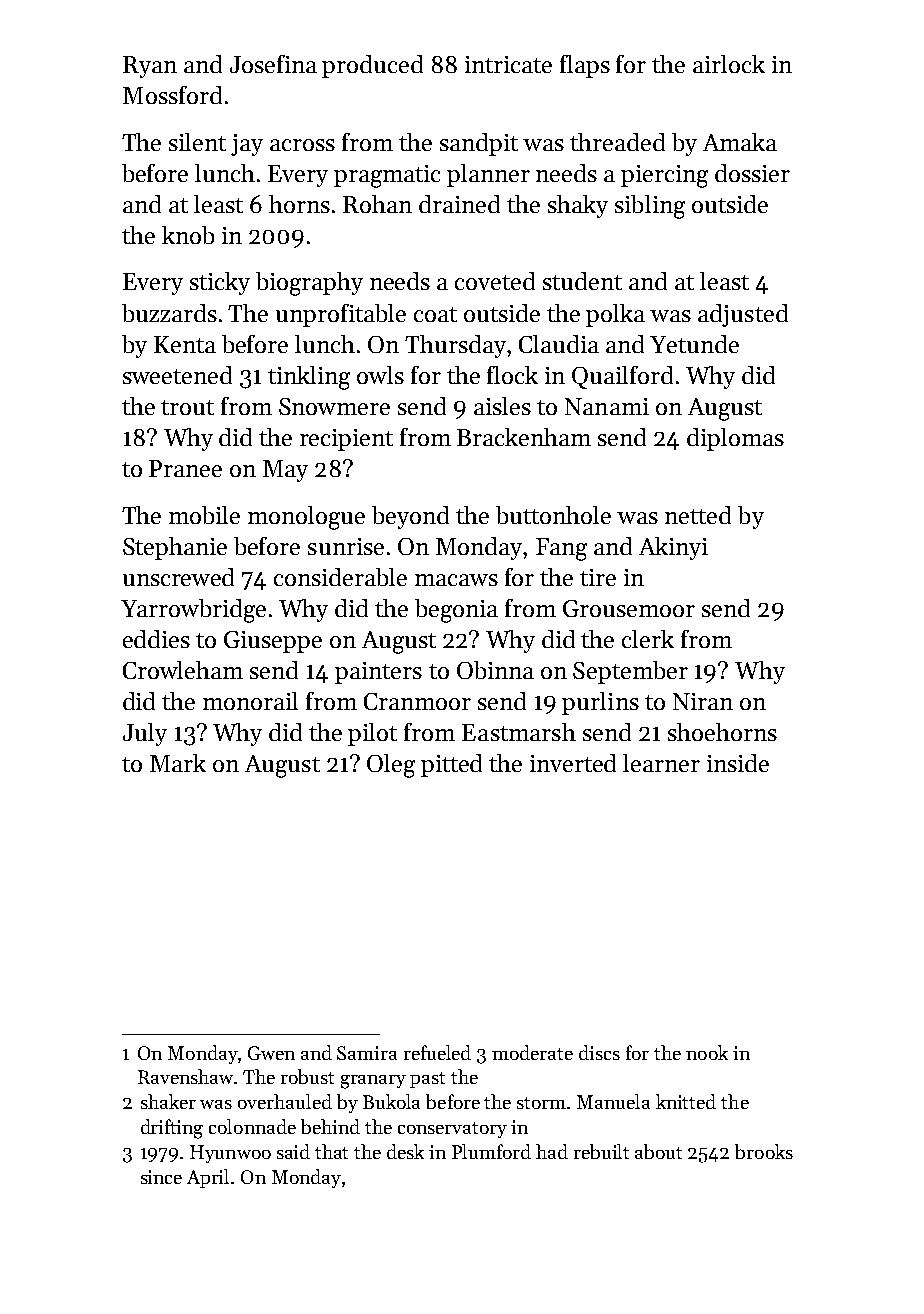 The height and width of the screenshot is (1314, 924). I want to click on Fang, so click(561, 549).
